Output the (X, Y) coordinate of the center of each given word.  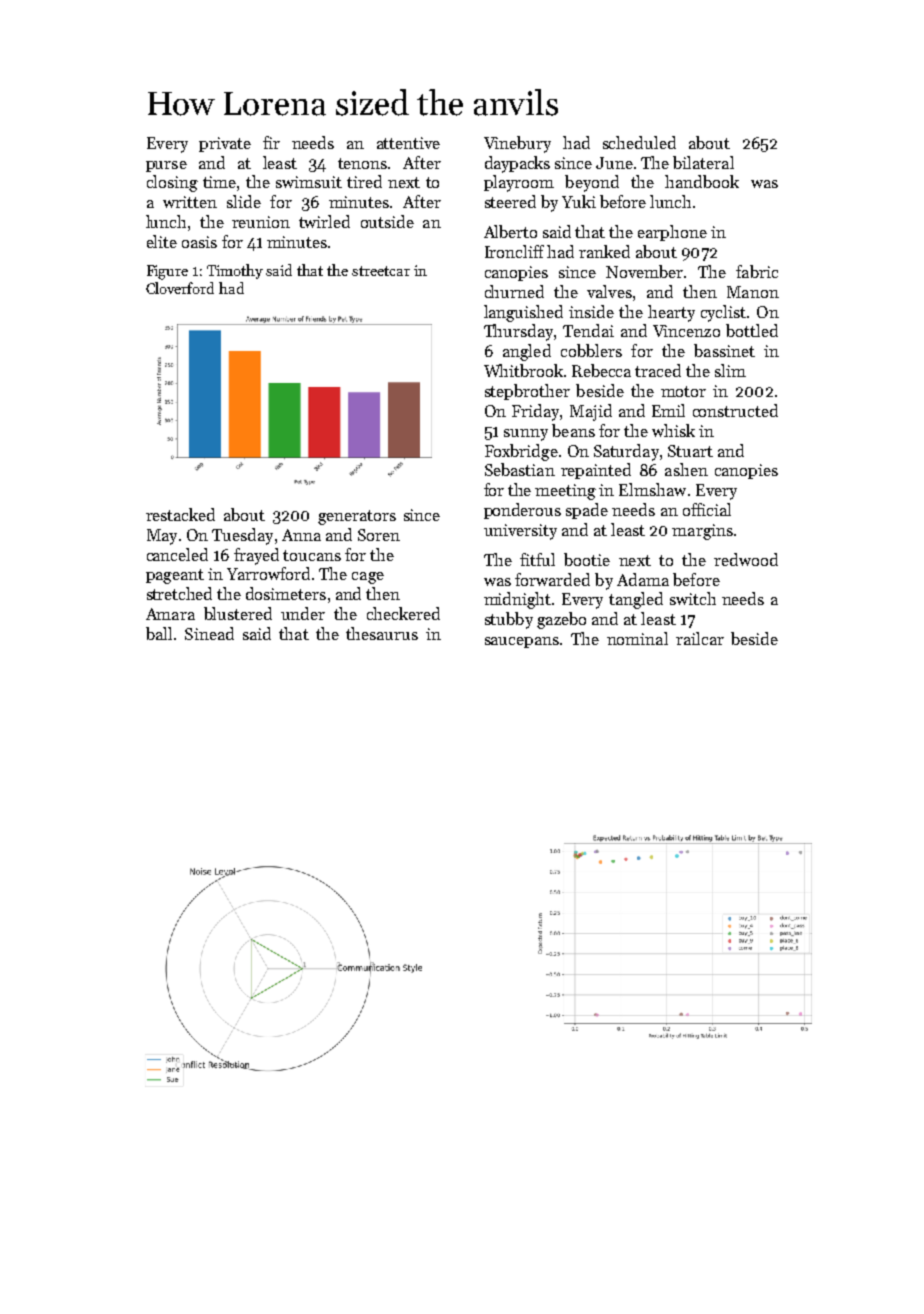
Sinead (209, 633)
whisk (673, 430)
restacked (180, 514)
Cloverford (180, 288)
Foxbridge (521, 452)
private (225, 144)
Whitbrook (523, 370)
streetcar (381, 271)
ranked (604, 251)
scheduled (639, 142)
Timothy (235, 271)
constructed (735, 410)
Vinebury (517, 144)
